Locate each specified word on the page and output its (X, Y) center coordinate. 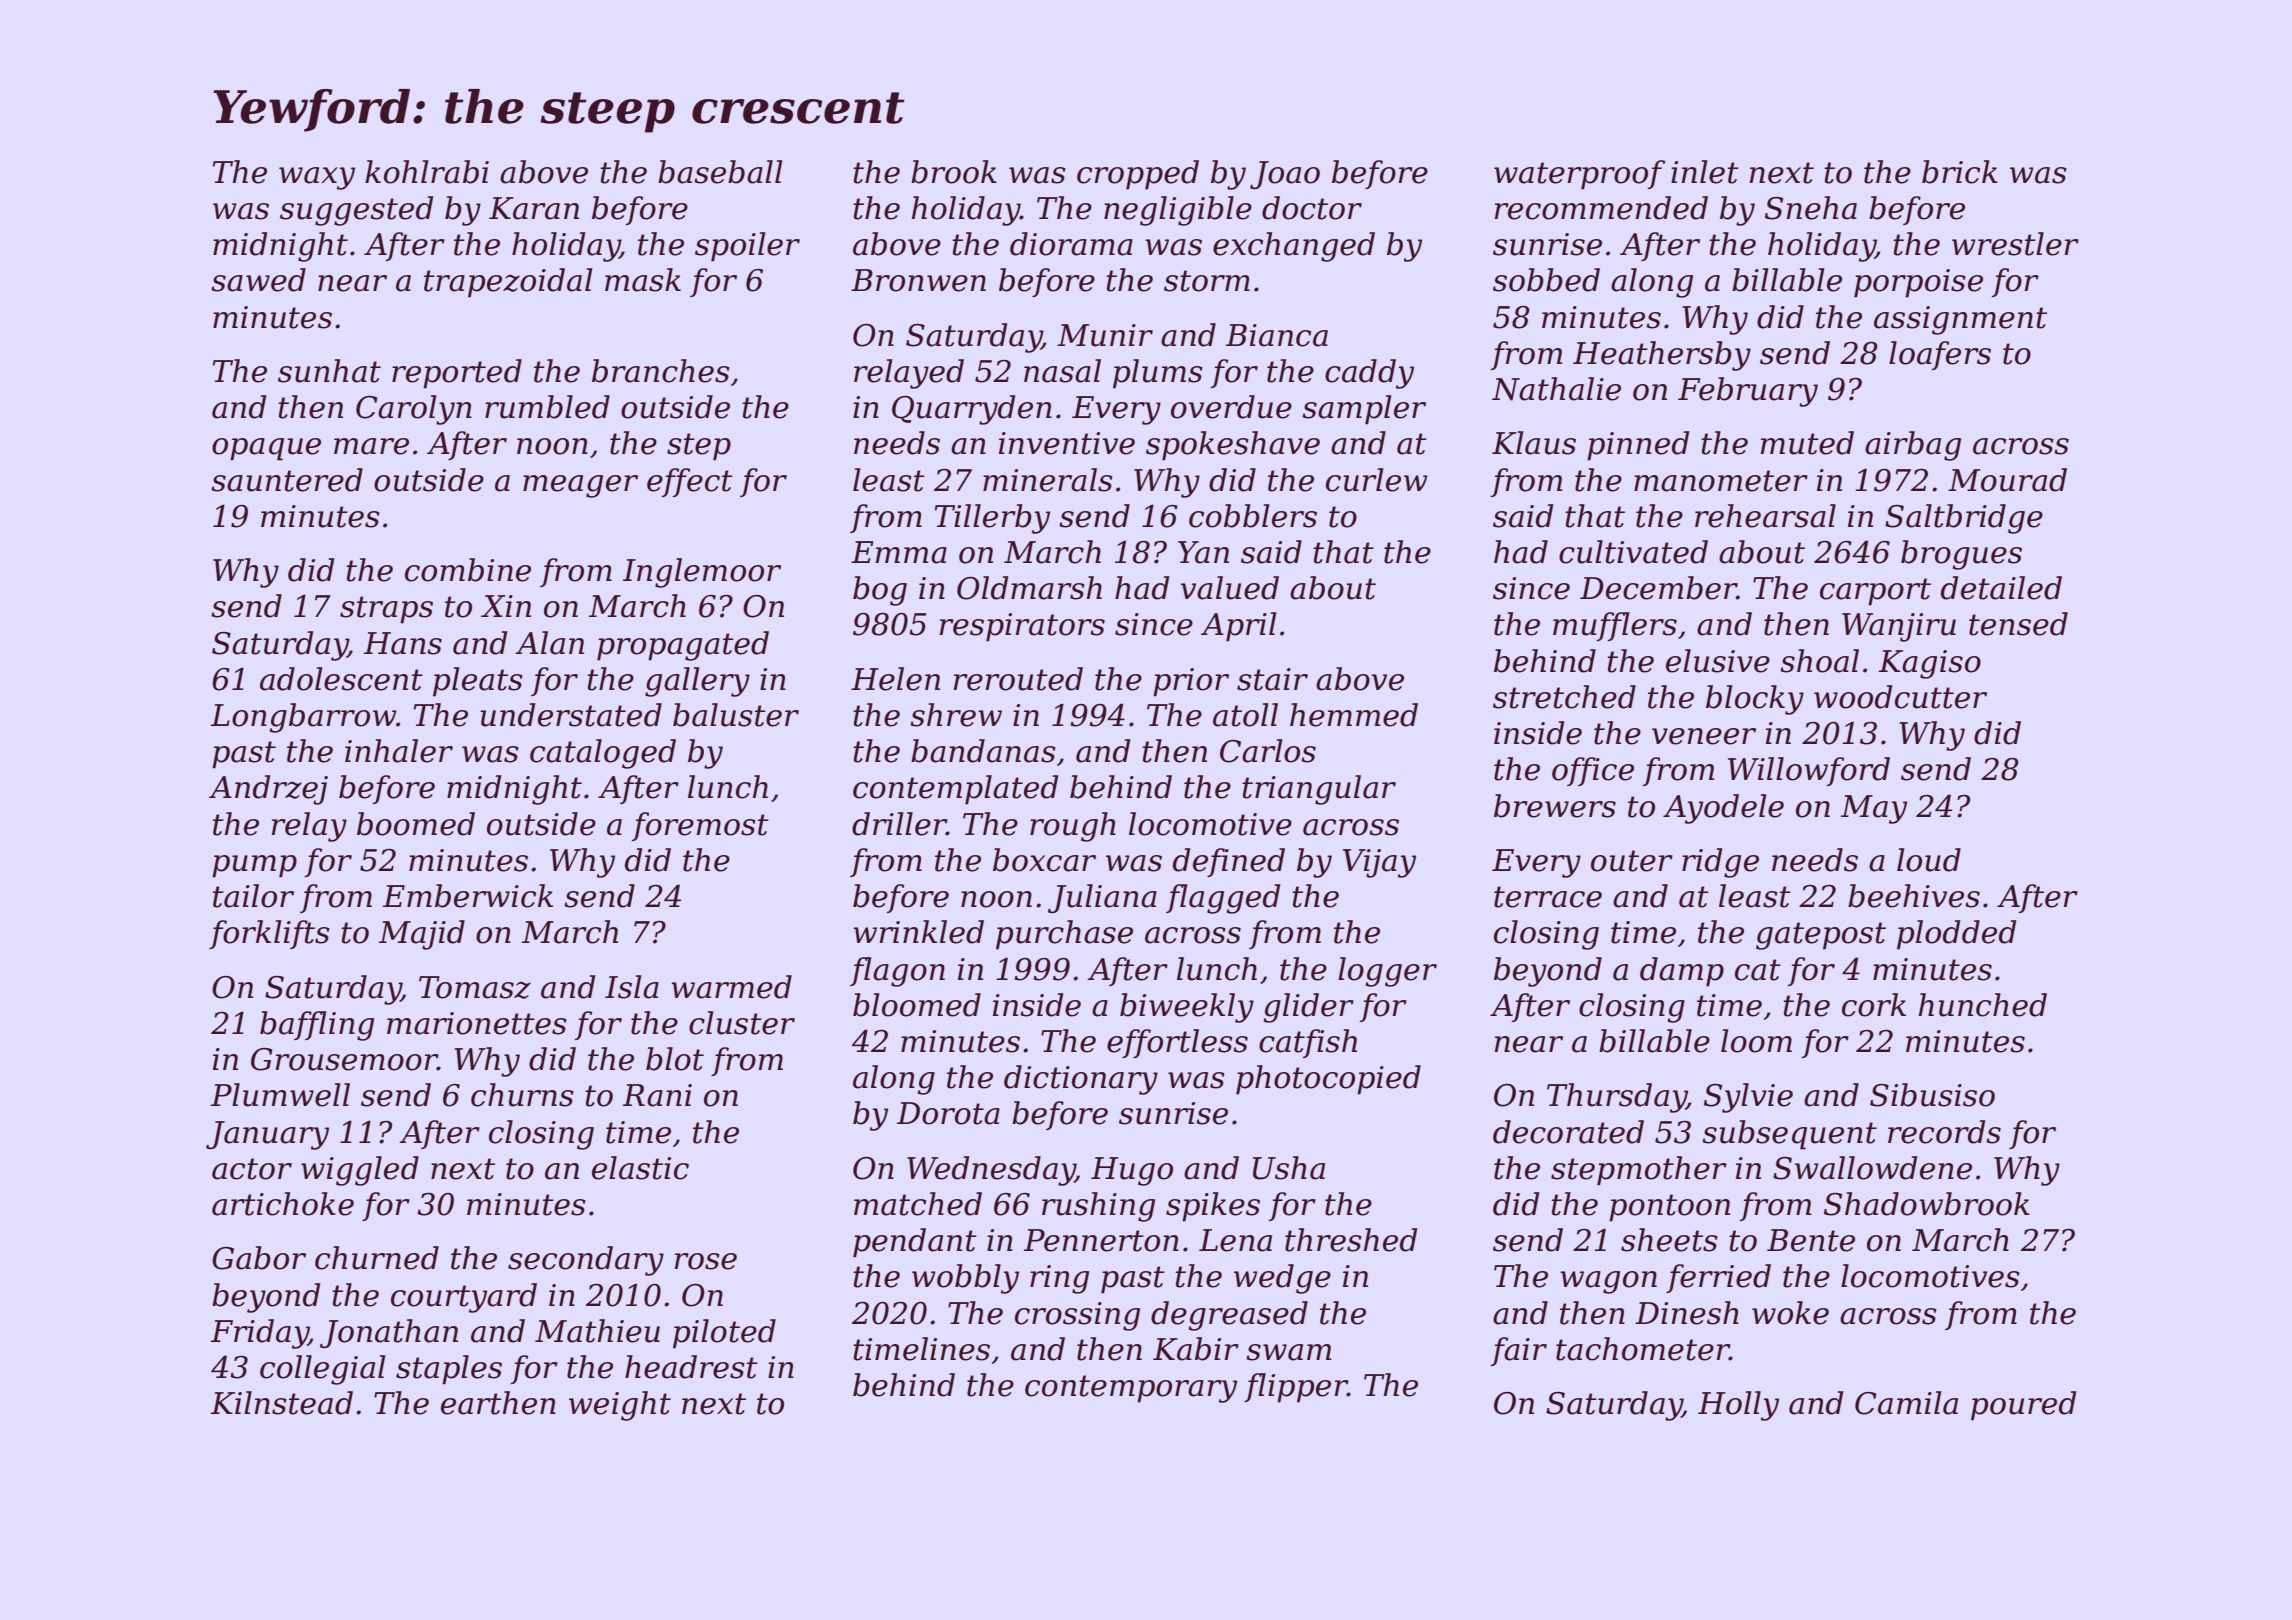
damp (1682, 972)
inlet (1705, 172)
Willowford (1809, 771)
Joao (1285, 175)
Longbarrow (303, 718)
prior (1191, 682)
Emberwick (468, 896)
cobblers (1253, 516)
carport (1875, 592)
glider (1309, 1008)
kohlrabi (427, 172)
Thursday (1617, 1098)
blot (675, 1059)
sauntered (287, 480)
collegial (323, 1370)
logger (1387, 972)
